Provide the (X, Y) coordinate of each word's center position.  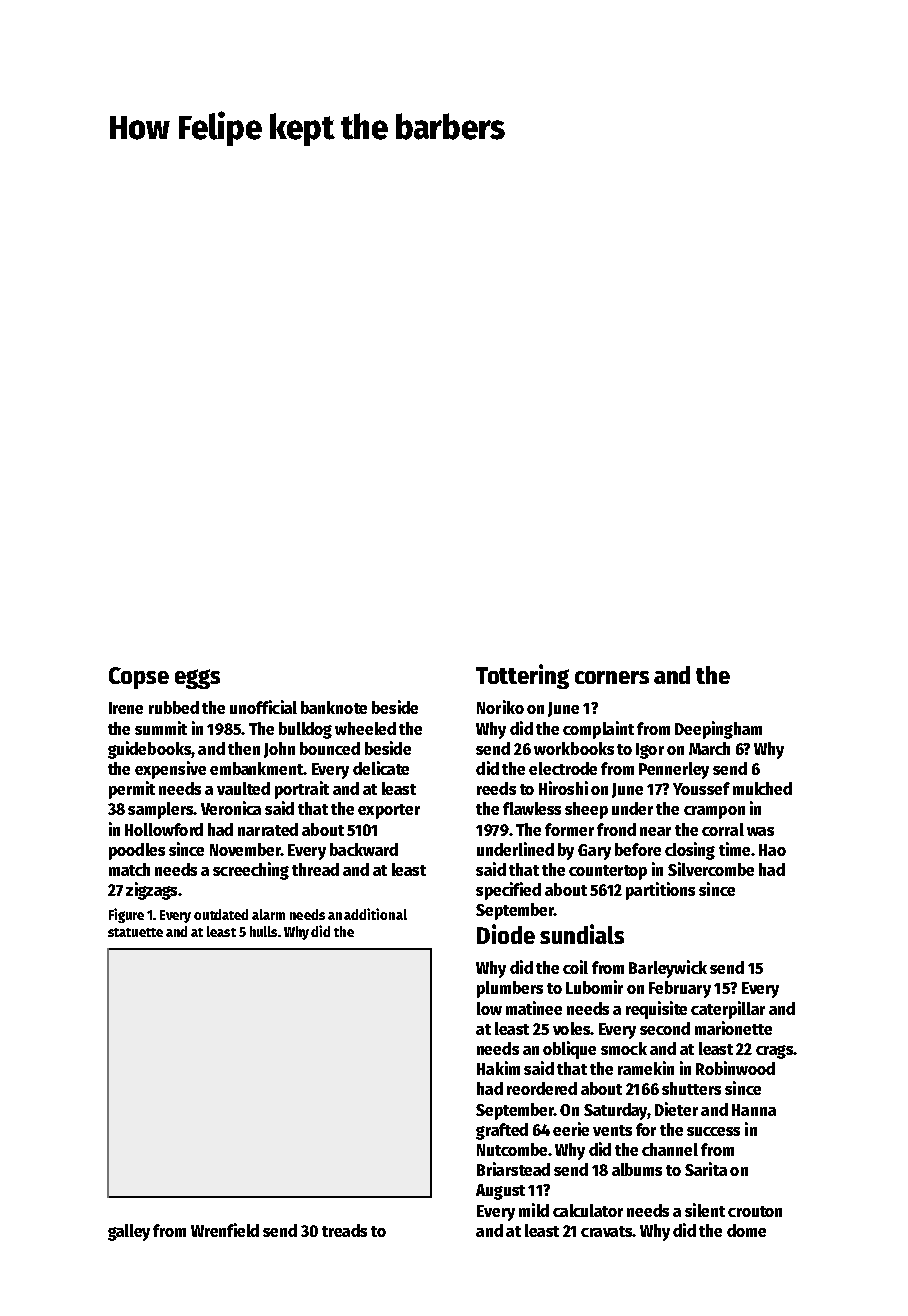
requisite (656, 1010)
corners (612, 677)
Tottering (522, 676)
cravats (606, 1231)
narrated (268, 829)
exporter (389, 811)
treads (344, 1230)
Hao (772, 850)
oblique (569, 1050)
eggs (197, 679)
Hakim (498, 1068)
